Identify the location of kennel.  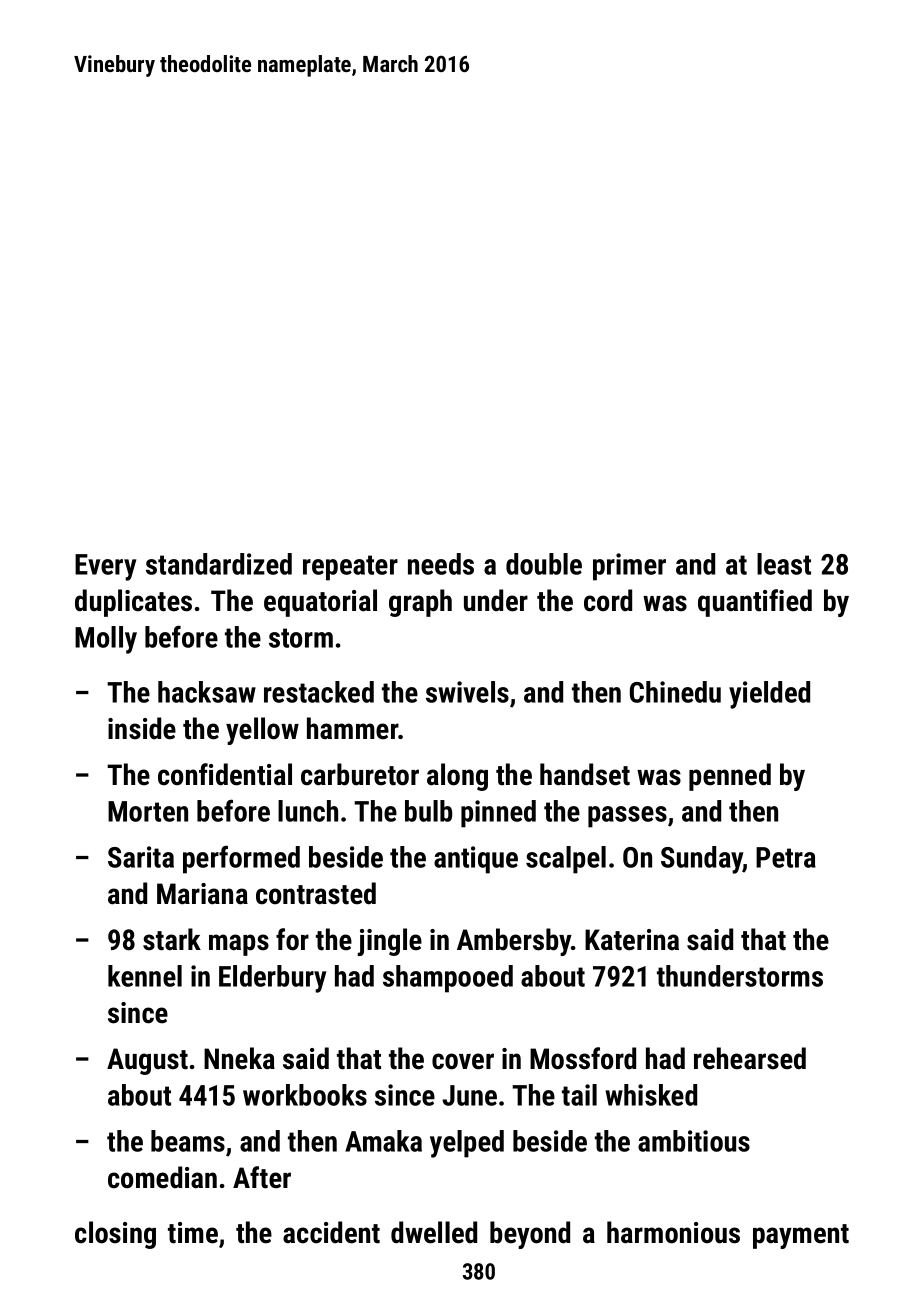
(145, 976).
